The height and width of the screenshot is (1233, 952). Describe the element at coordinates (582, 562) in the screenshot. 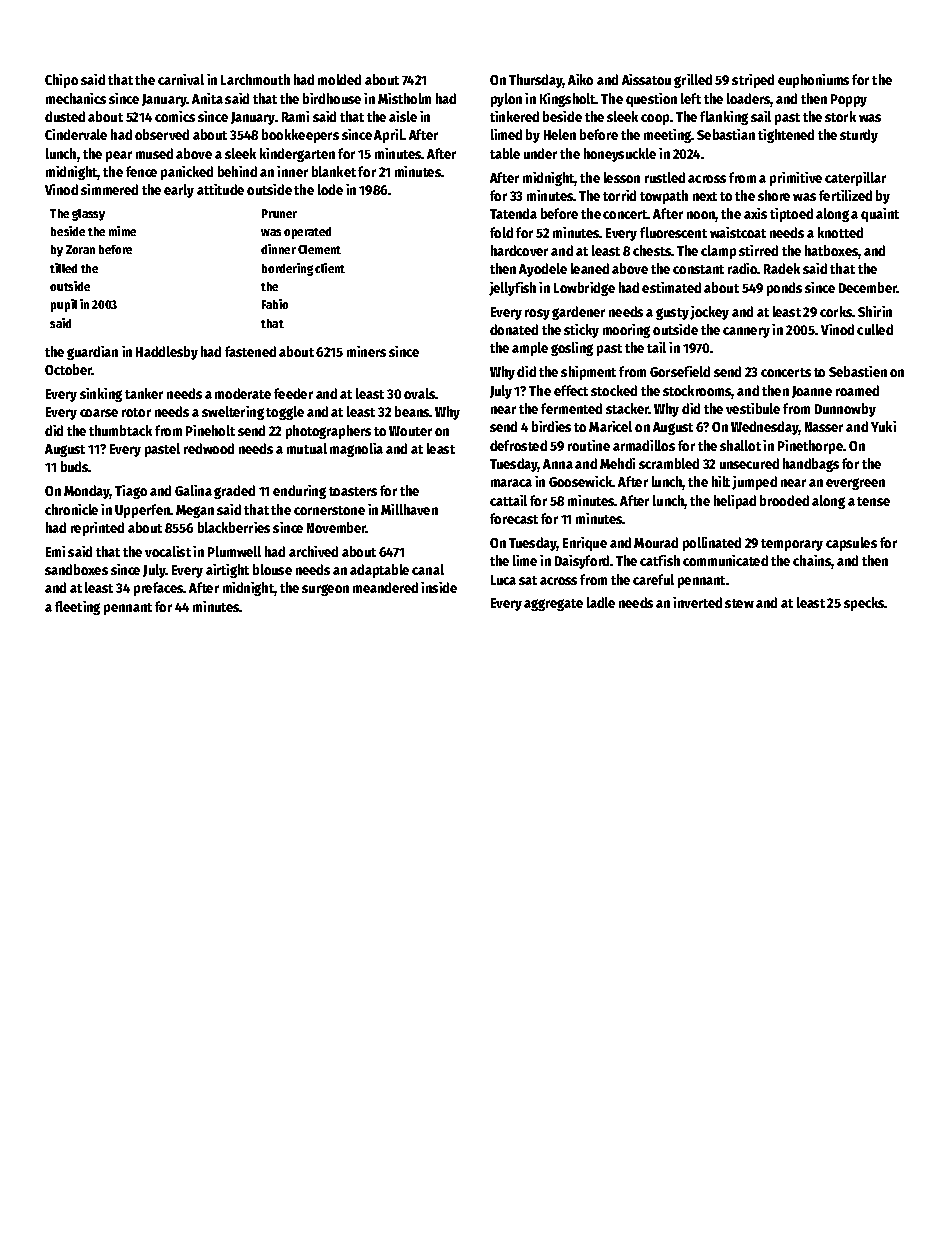

I see `Daisyford` at that location.
